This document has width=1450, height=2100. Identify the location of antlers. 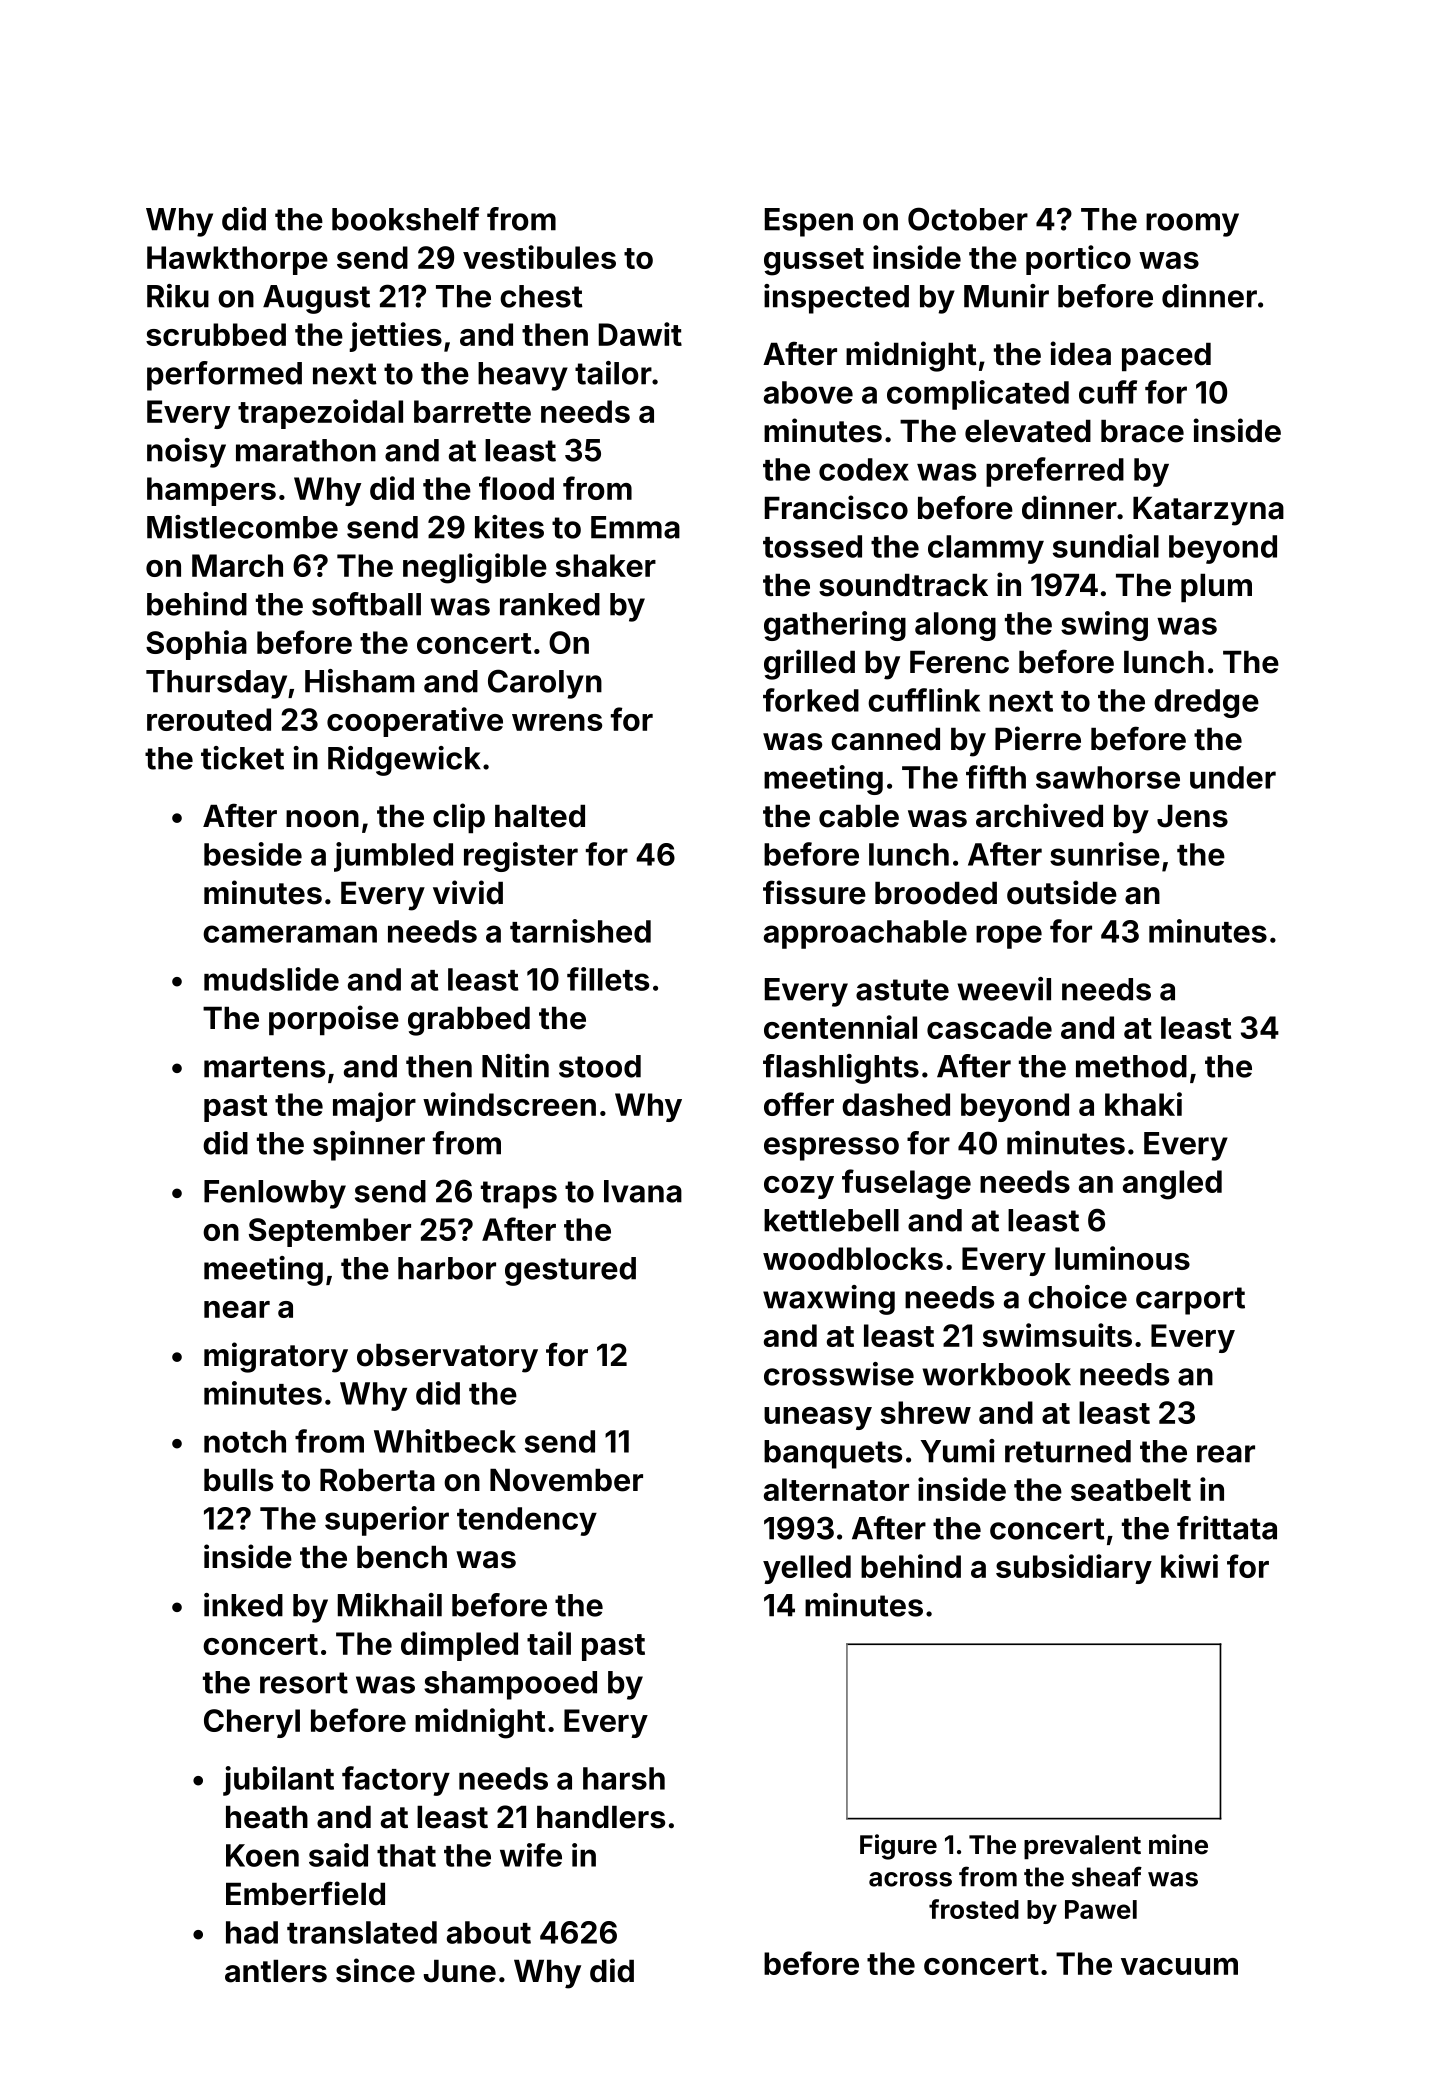
(276, 1971).
